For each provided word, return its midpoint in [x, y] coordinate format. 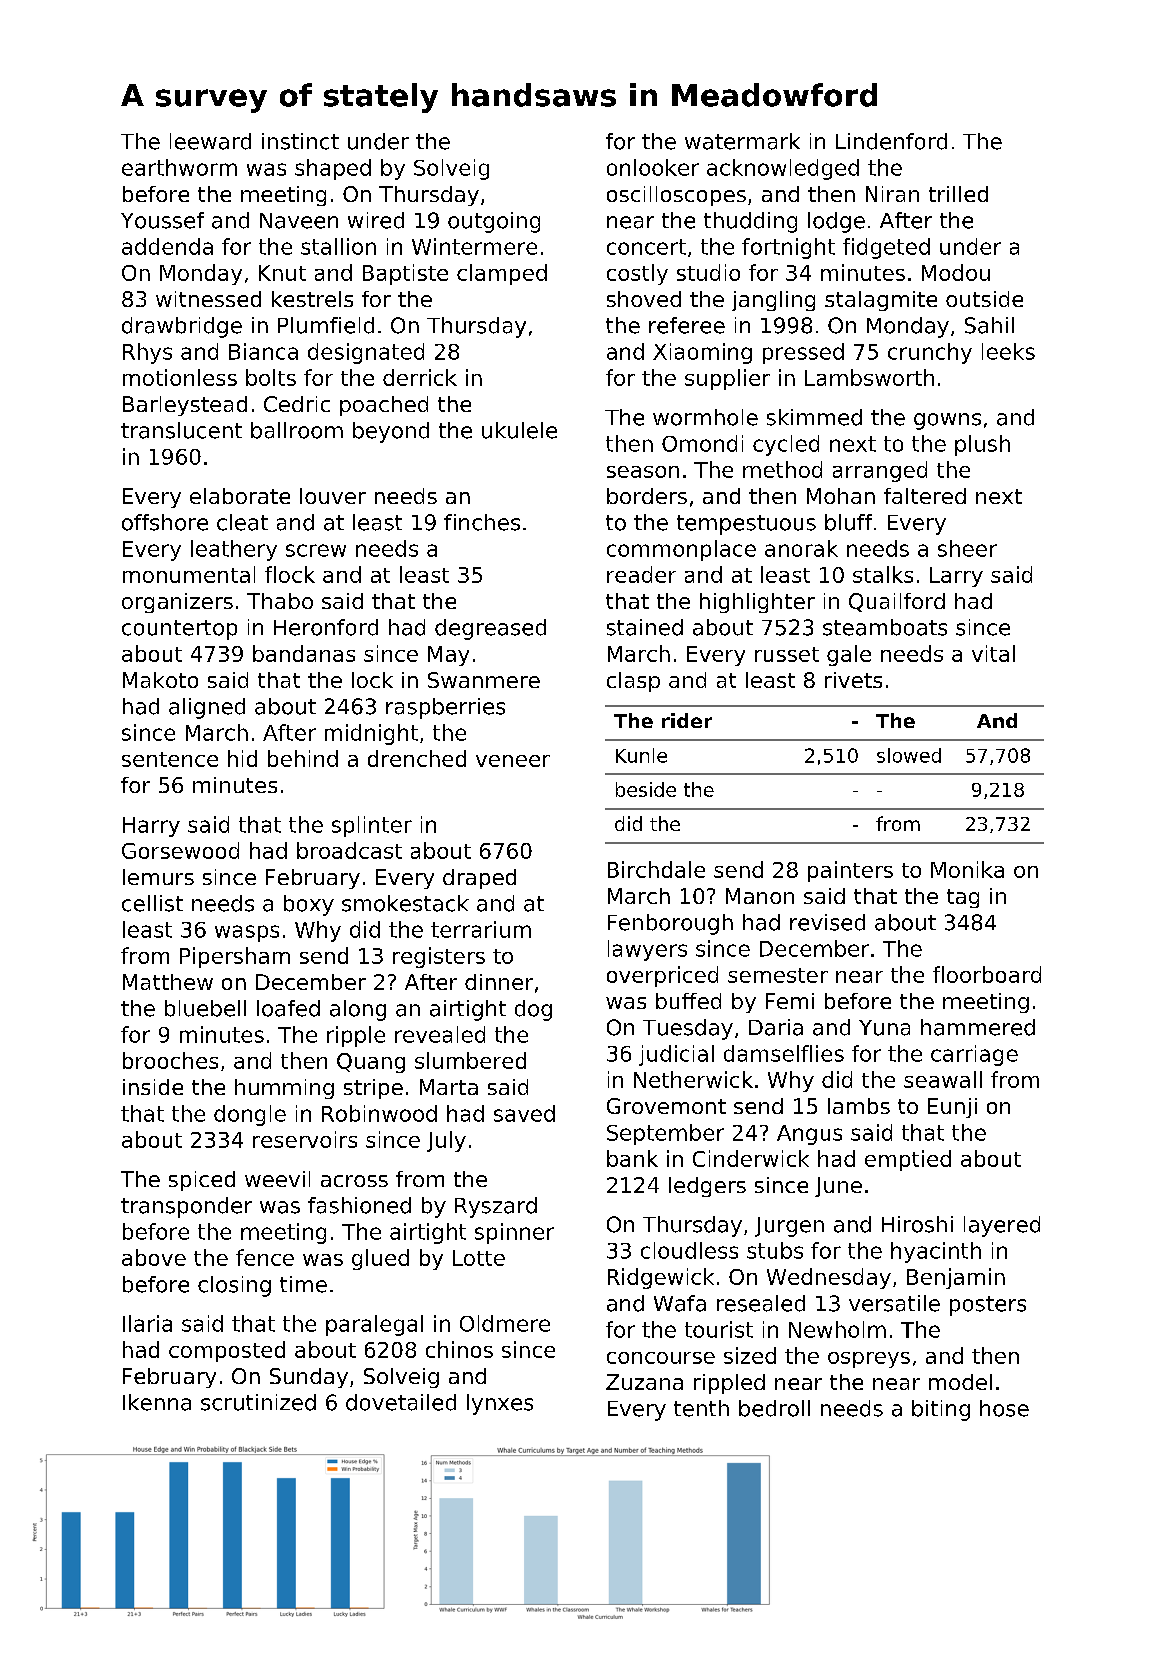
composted [227, 1351]
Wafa [680, 1303]
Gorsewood [180, 850]
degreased [490, 629]
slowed [909, 755]
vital [993, 653]
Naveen [299, 221]
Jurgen [789, 1227]
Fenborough [670, 924]
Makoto [160, 680]
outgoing [494, 222]
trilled [958, 194]
